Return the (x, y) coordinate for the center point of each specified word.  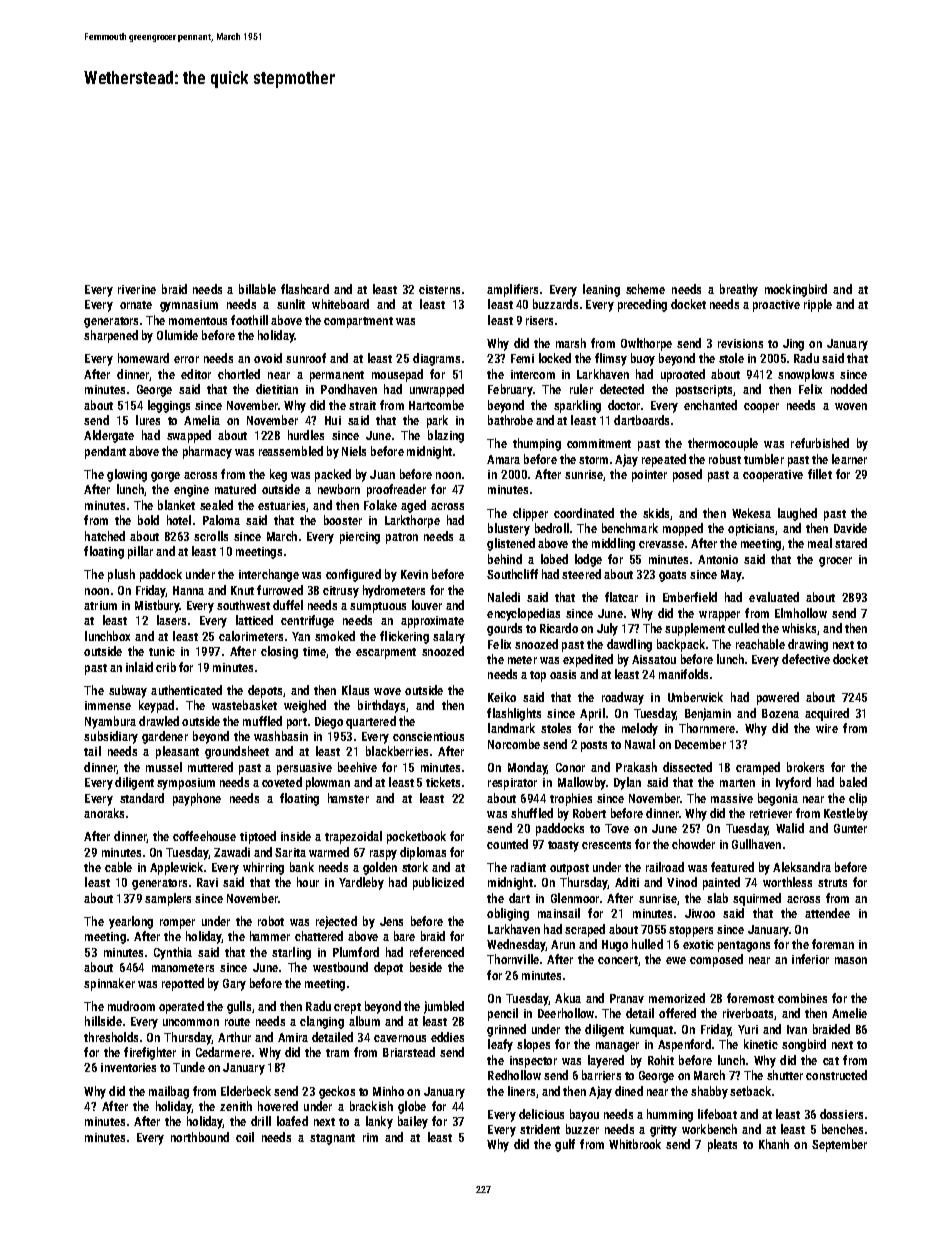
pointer (649, 476)
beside (426, 967)
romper (177, 924)
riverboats (748, 1013)
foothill (249, 320)
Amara (503, 459)
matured (235, 489)
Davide (850, 528)
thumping (537, 444)
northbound (200, 1137)
